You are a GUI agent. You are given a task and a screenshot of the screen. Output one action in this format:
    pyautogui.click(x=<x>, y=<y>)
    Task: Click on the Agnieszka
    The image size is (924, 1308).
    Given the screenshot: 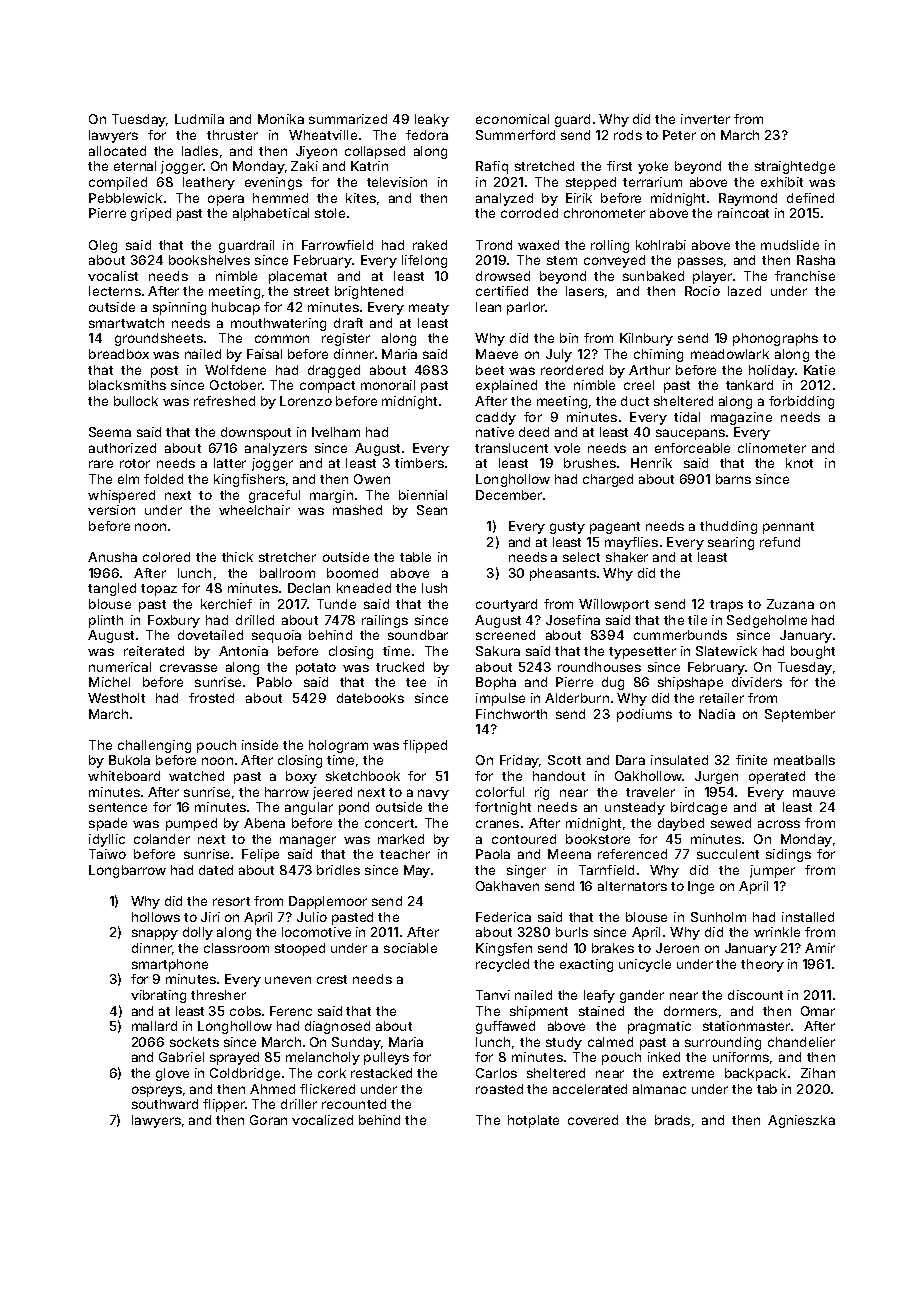 What is the action you would take?
    pyautogui.click(x=801, y=1121)
